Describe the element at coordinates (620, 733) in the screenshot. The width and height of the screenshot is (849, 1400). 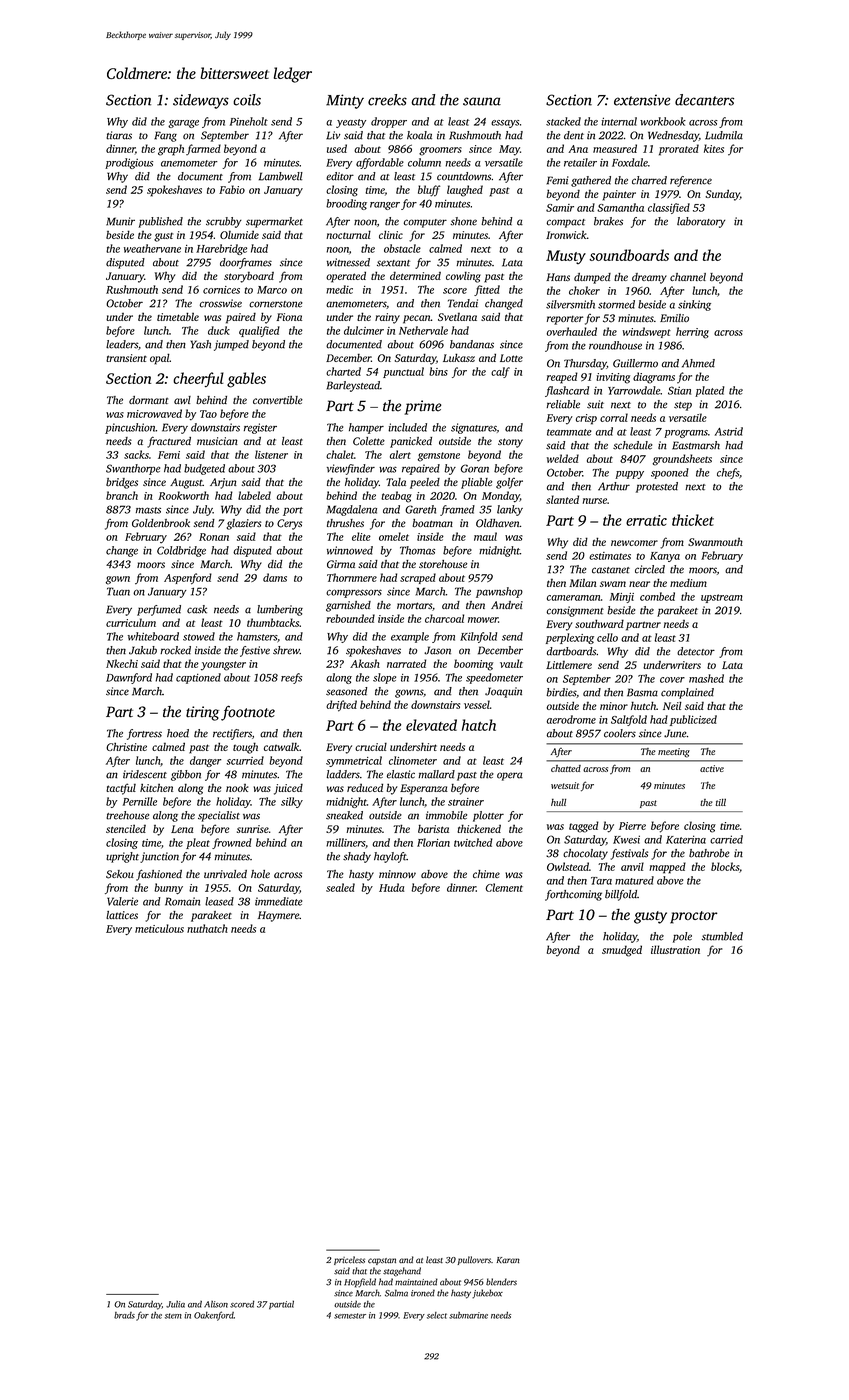
I see `coolers` at that location.
